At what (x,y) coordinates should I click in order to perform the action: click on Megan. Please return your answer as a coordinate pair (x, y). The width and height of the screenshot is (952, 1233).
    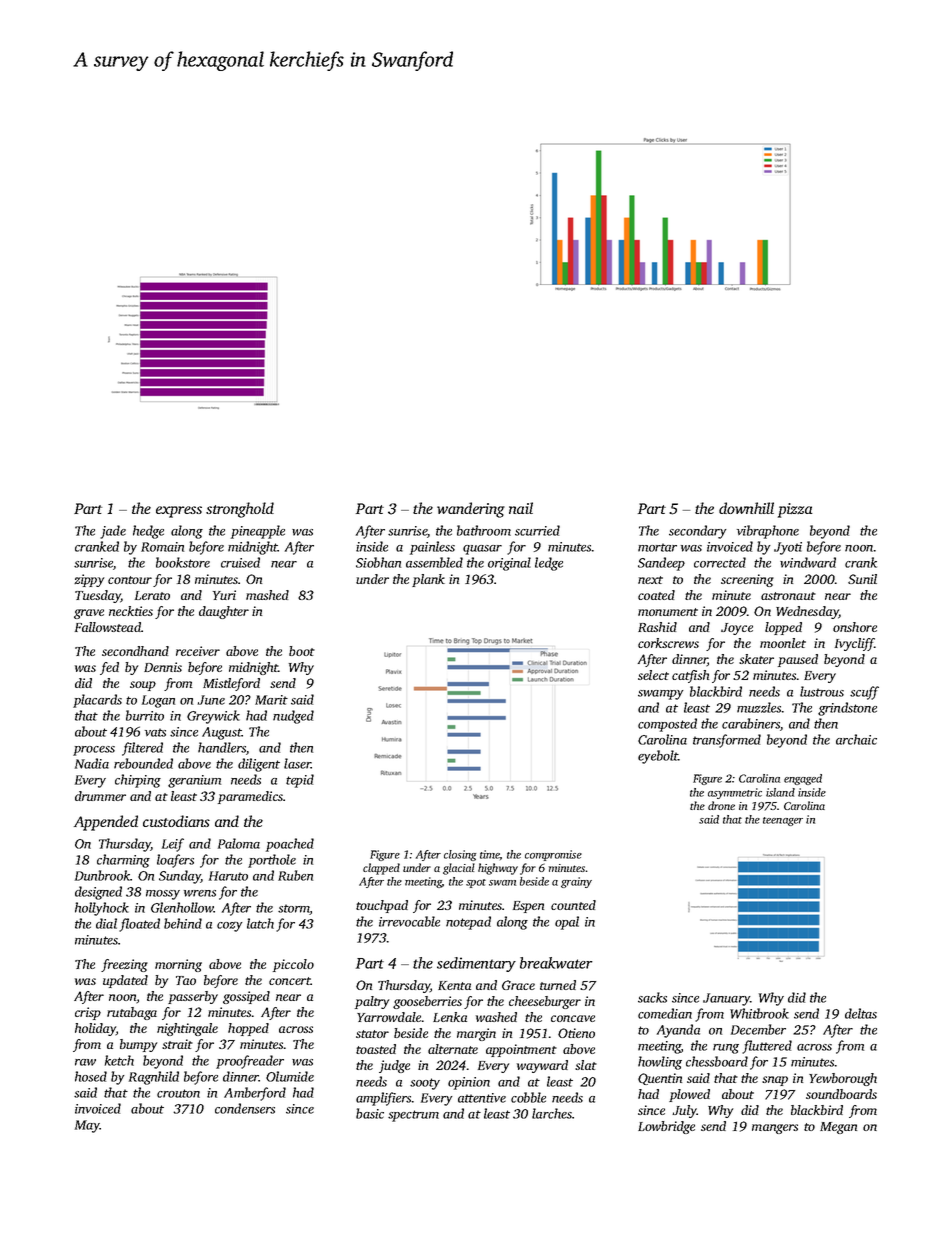
    Looking at the image, I should click on (838, 1128).
